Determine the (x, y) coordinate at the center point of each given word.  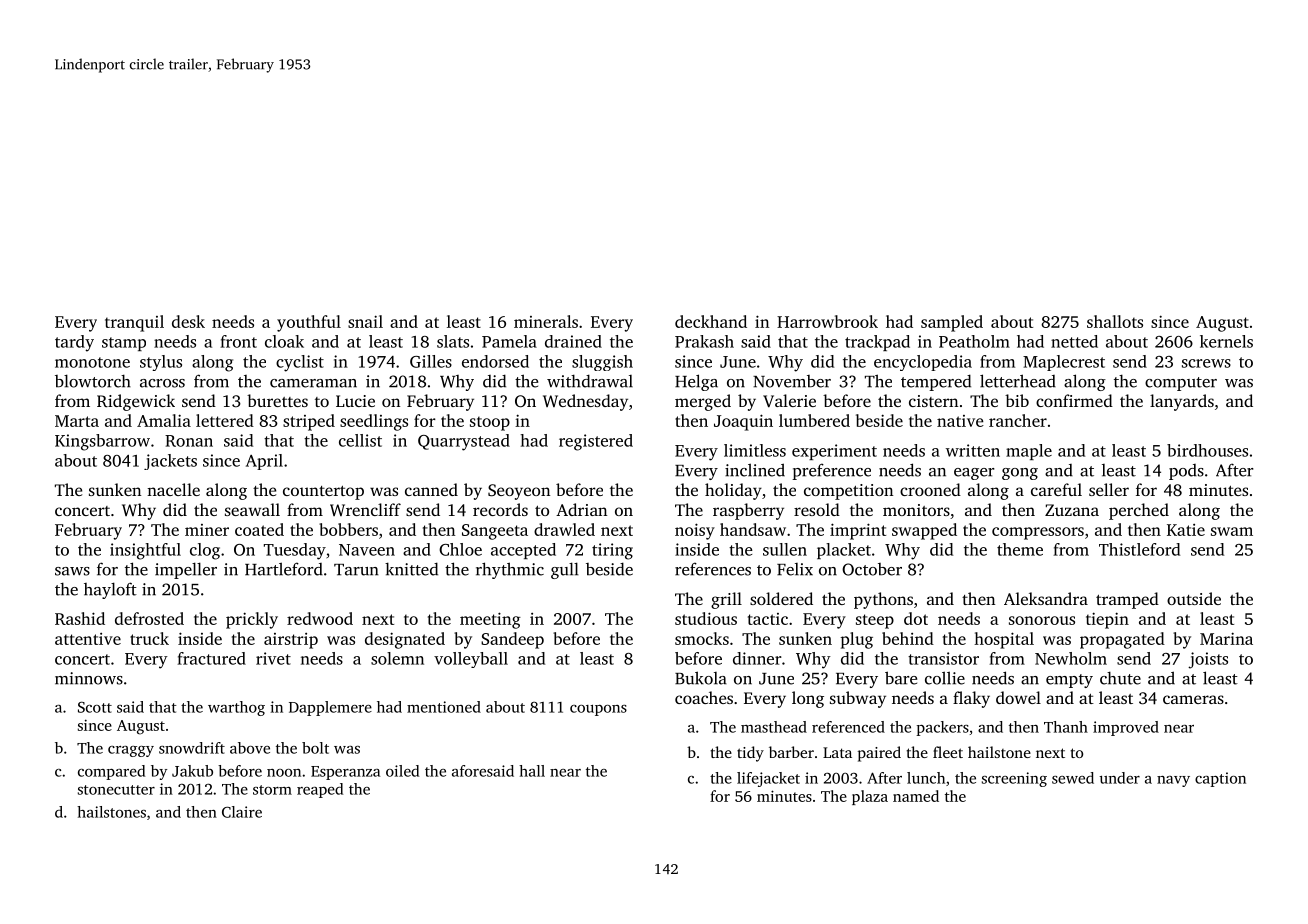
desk (188, 321)
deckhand (711, 321)
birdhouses (1207, 450)
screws (1206, 363)
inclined (755, 470)
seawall (252, 509)
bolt (315, 748)
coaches (704, 697)
